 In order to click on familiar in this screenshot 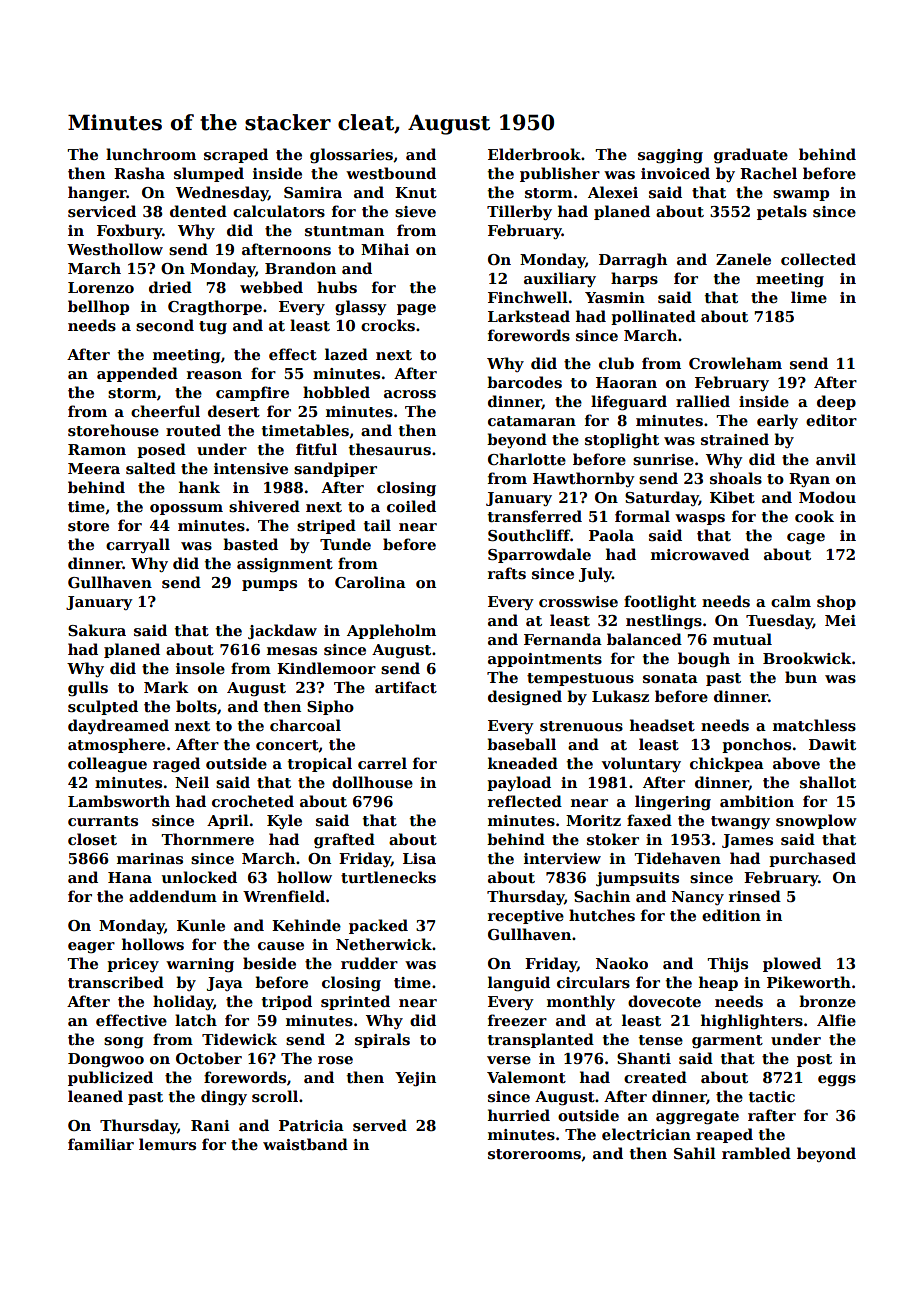, I will do `click(101, 1144)`.
